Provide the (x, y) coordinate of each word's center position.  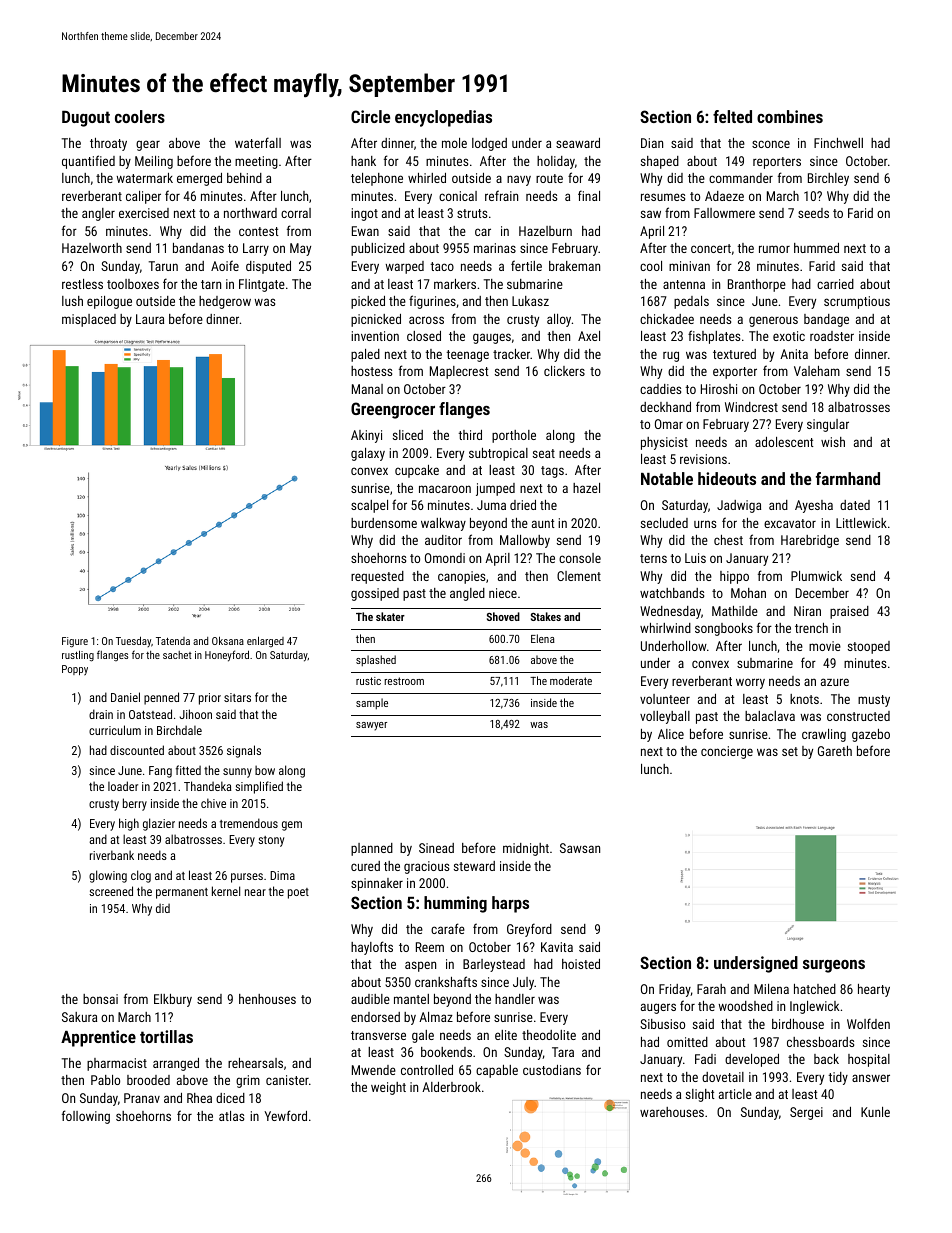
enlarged (265, 641)
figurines (432, 302)
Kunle (875, 1112)
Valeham (817, 371)
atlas (231, 1116)
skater (390, 616)
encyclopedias (443, 118)
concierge (727, 752)
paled (365, 355)
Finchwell (838, 143)
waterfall (258, 142)
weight (388, 1088)
